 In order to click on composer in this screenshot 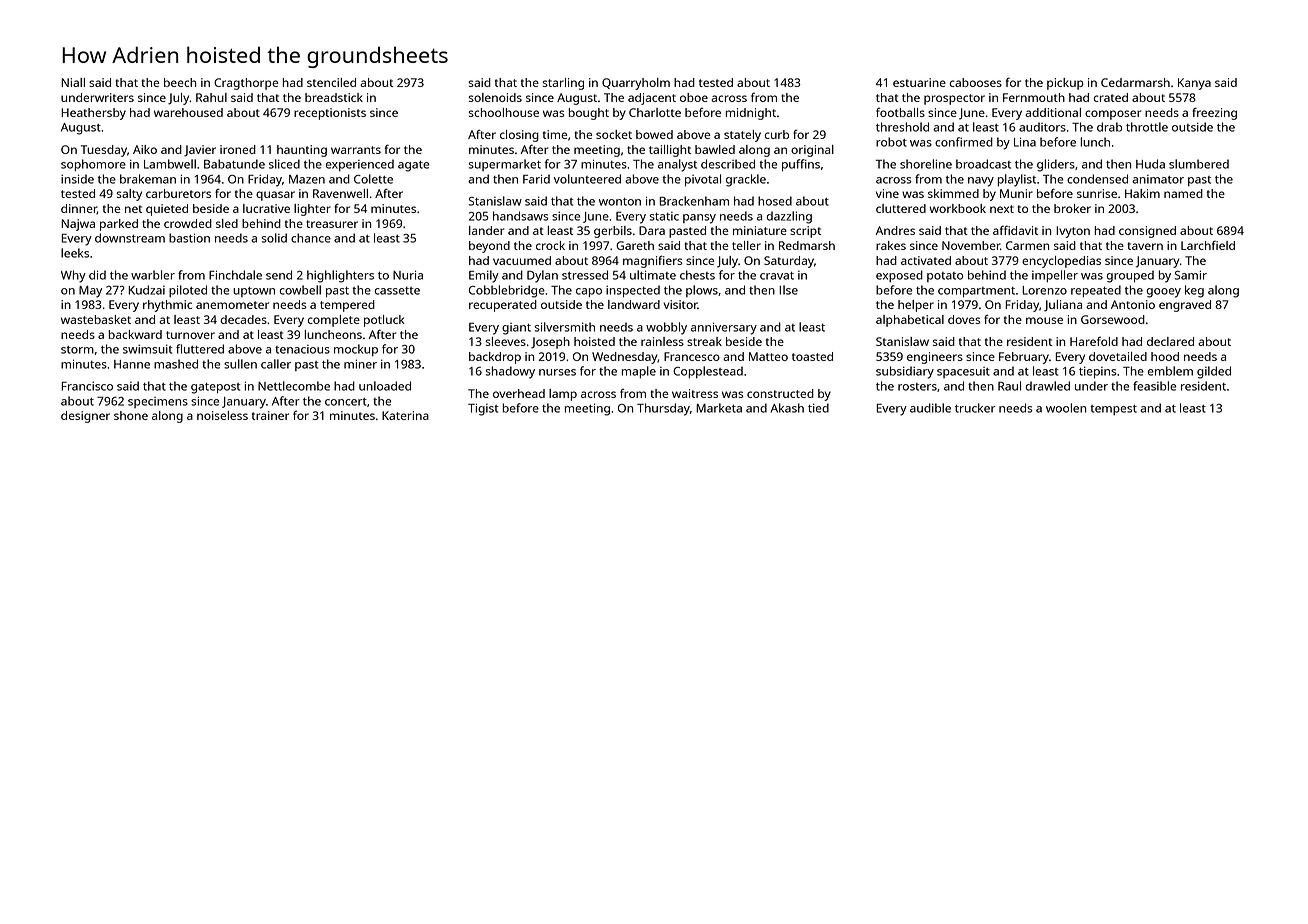, I will do `click(1113, 115)`.
